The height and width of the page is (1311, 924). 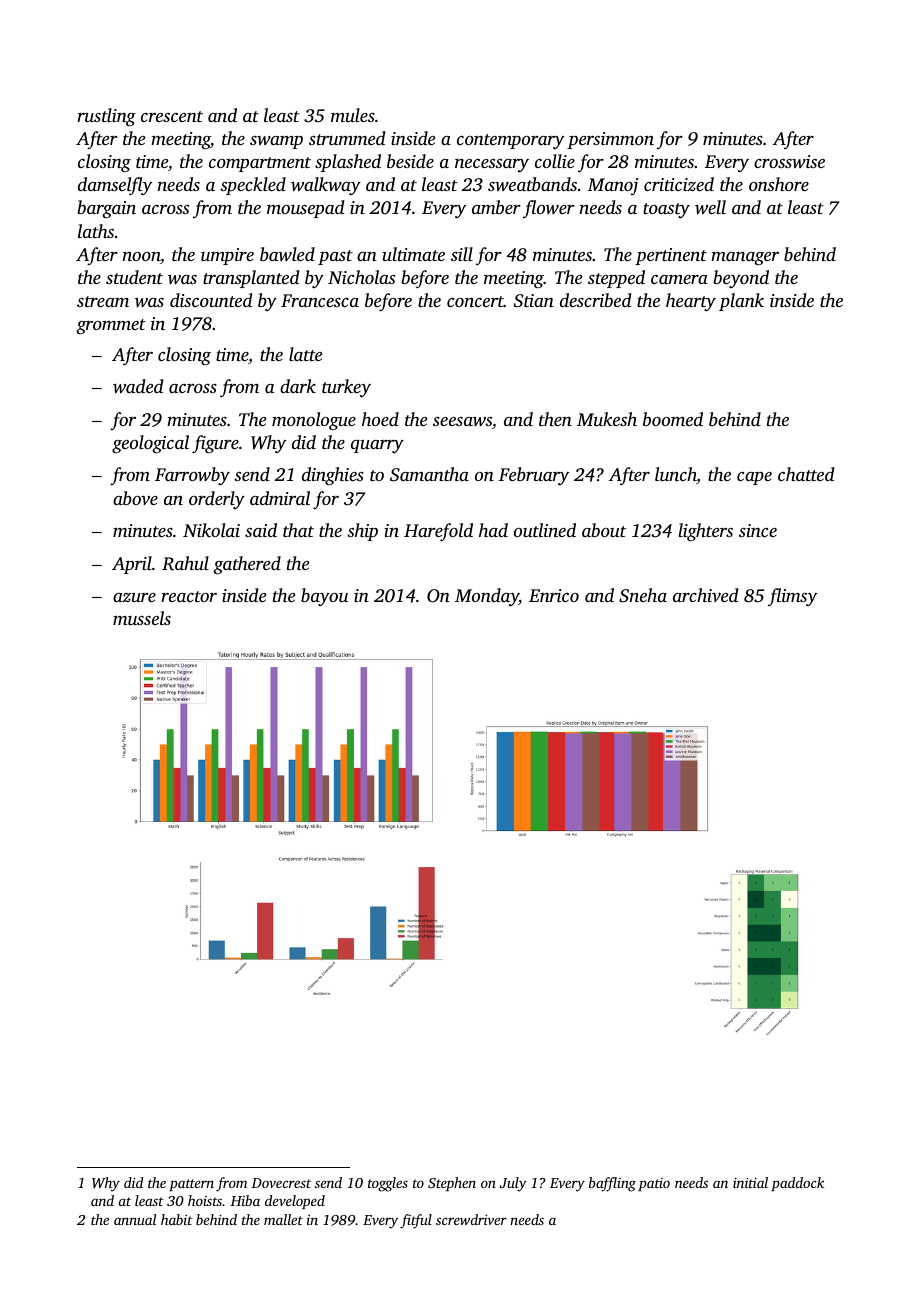 I want to click on baffling, so click(x=612, y=1184).
